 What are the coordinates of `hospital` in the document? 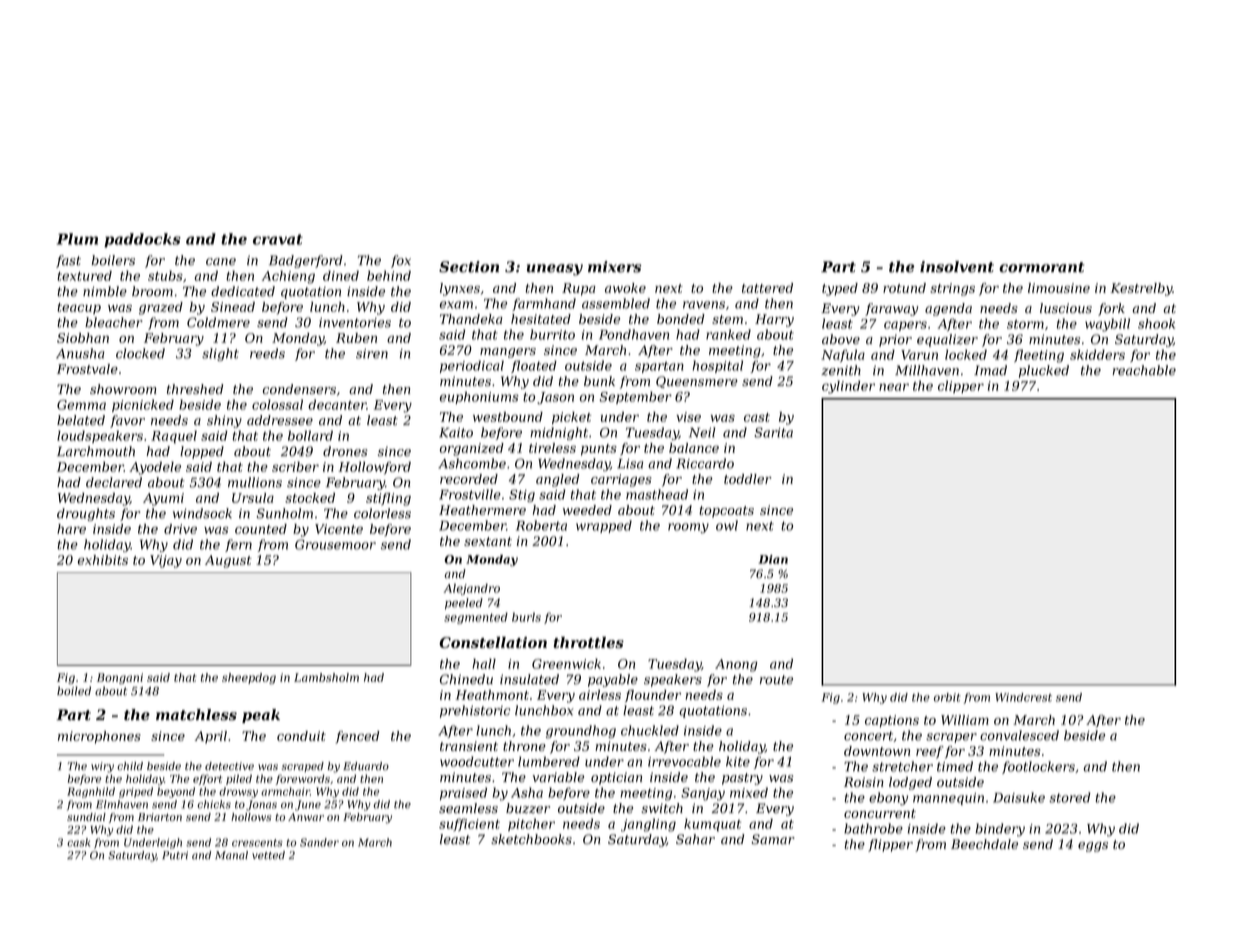 It's located at (717, 366).
